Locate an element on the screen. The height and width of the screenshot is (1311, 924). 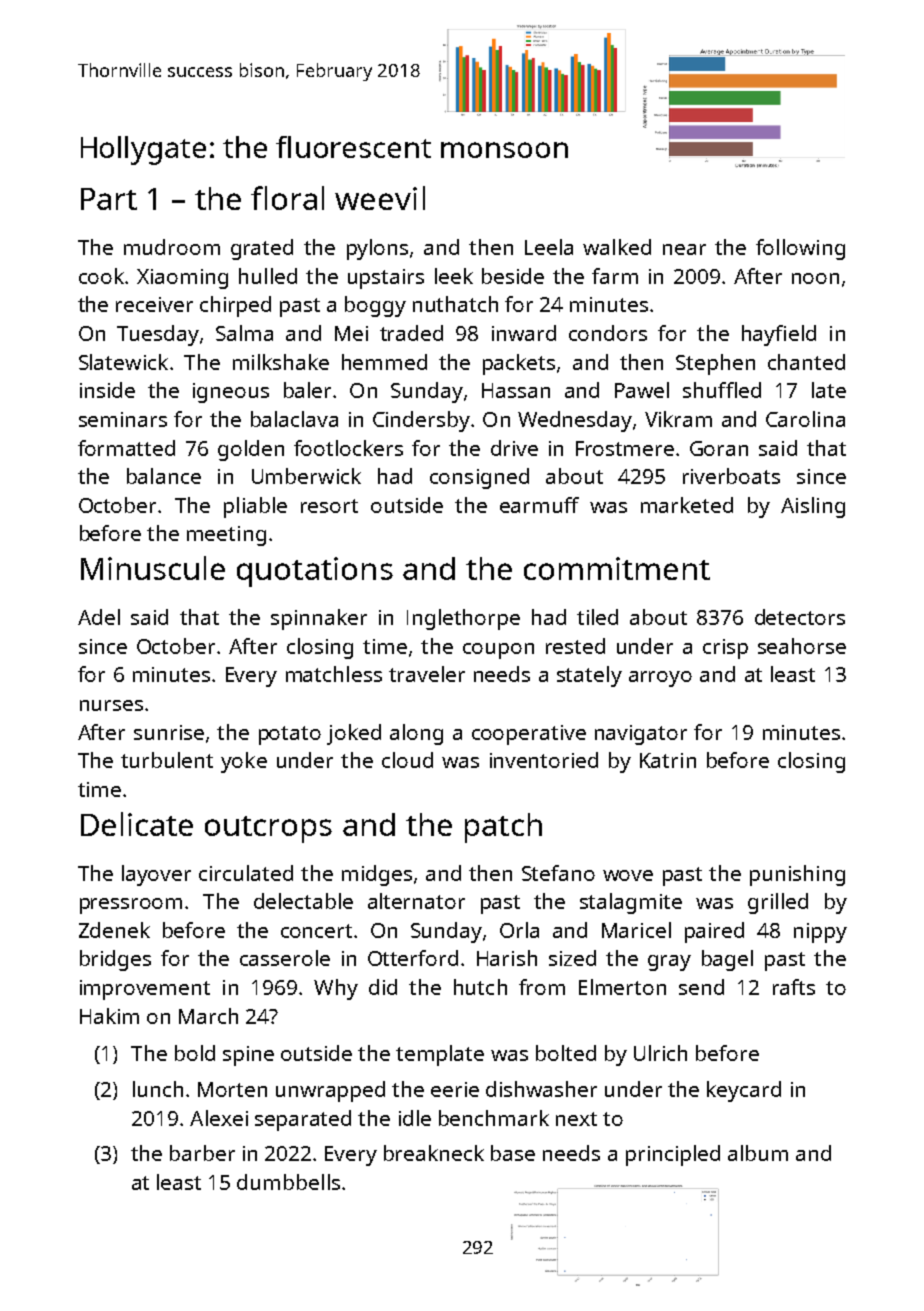
barber is located at coordinates (202, 1153).
